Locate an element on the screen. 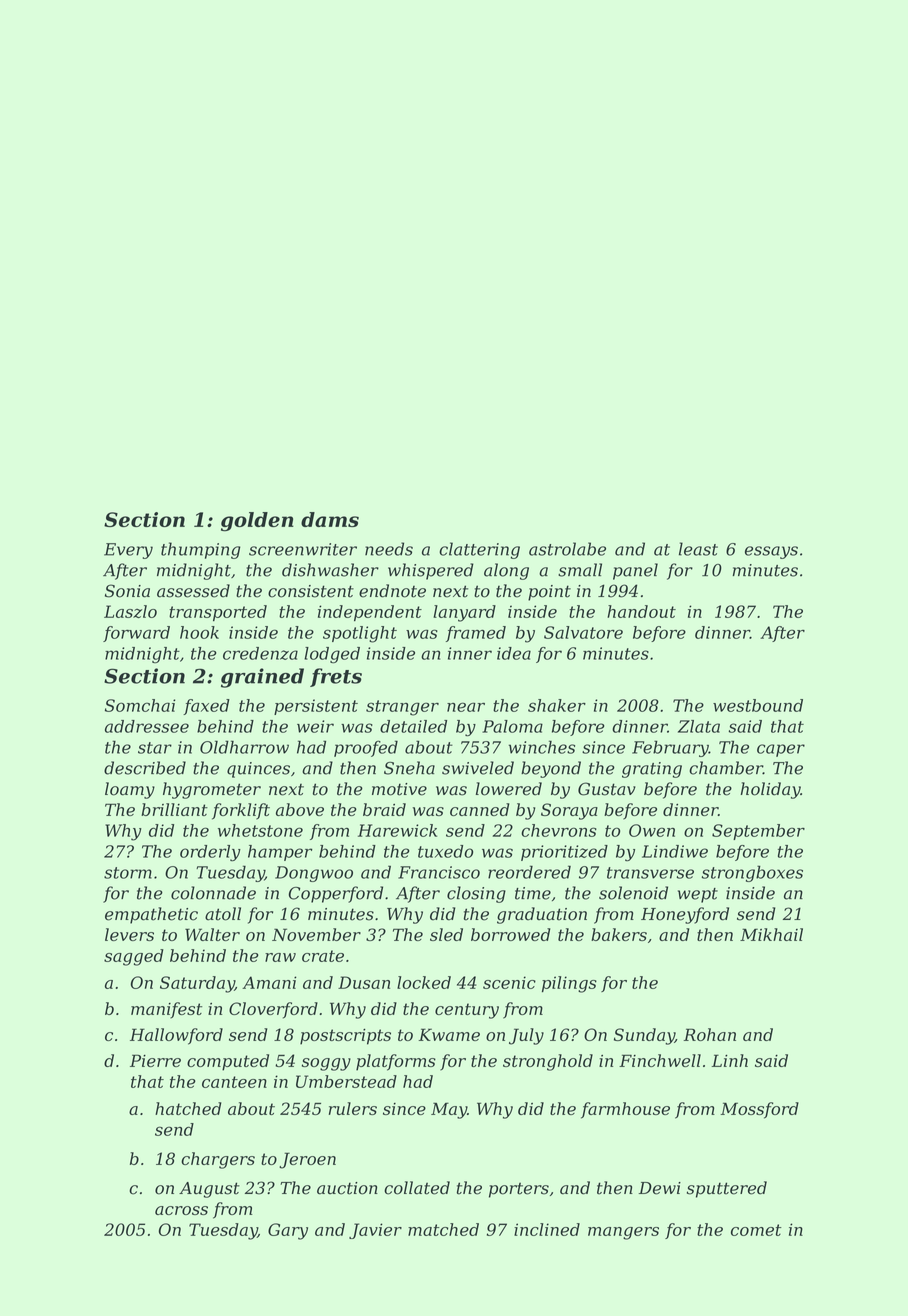 This screenshot has width=908, height=1316. point is located at coordinates (549, 593).
